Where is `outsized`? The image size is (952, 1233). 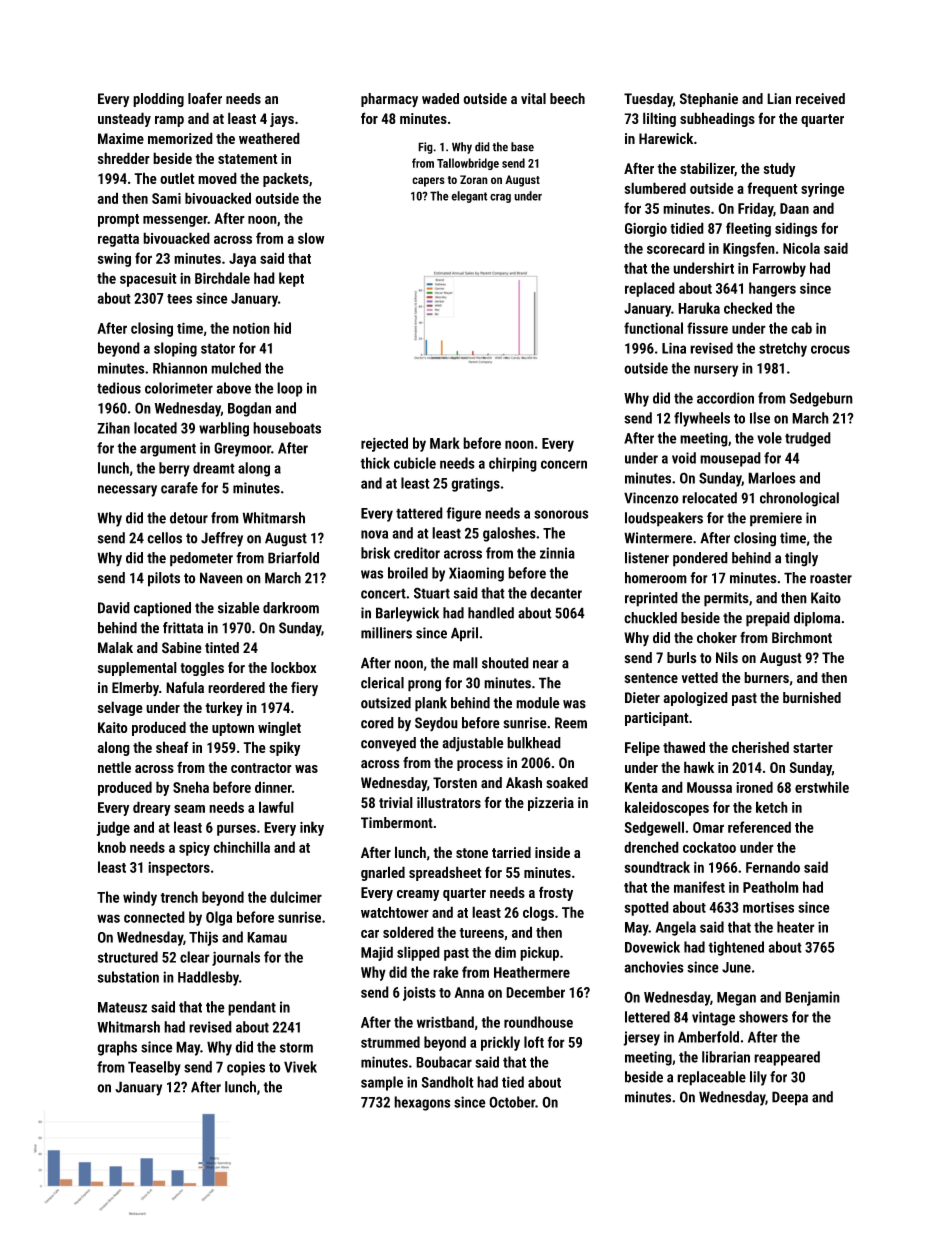
outsized is located at coordinates (386, 703).
